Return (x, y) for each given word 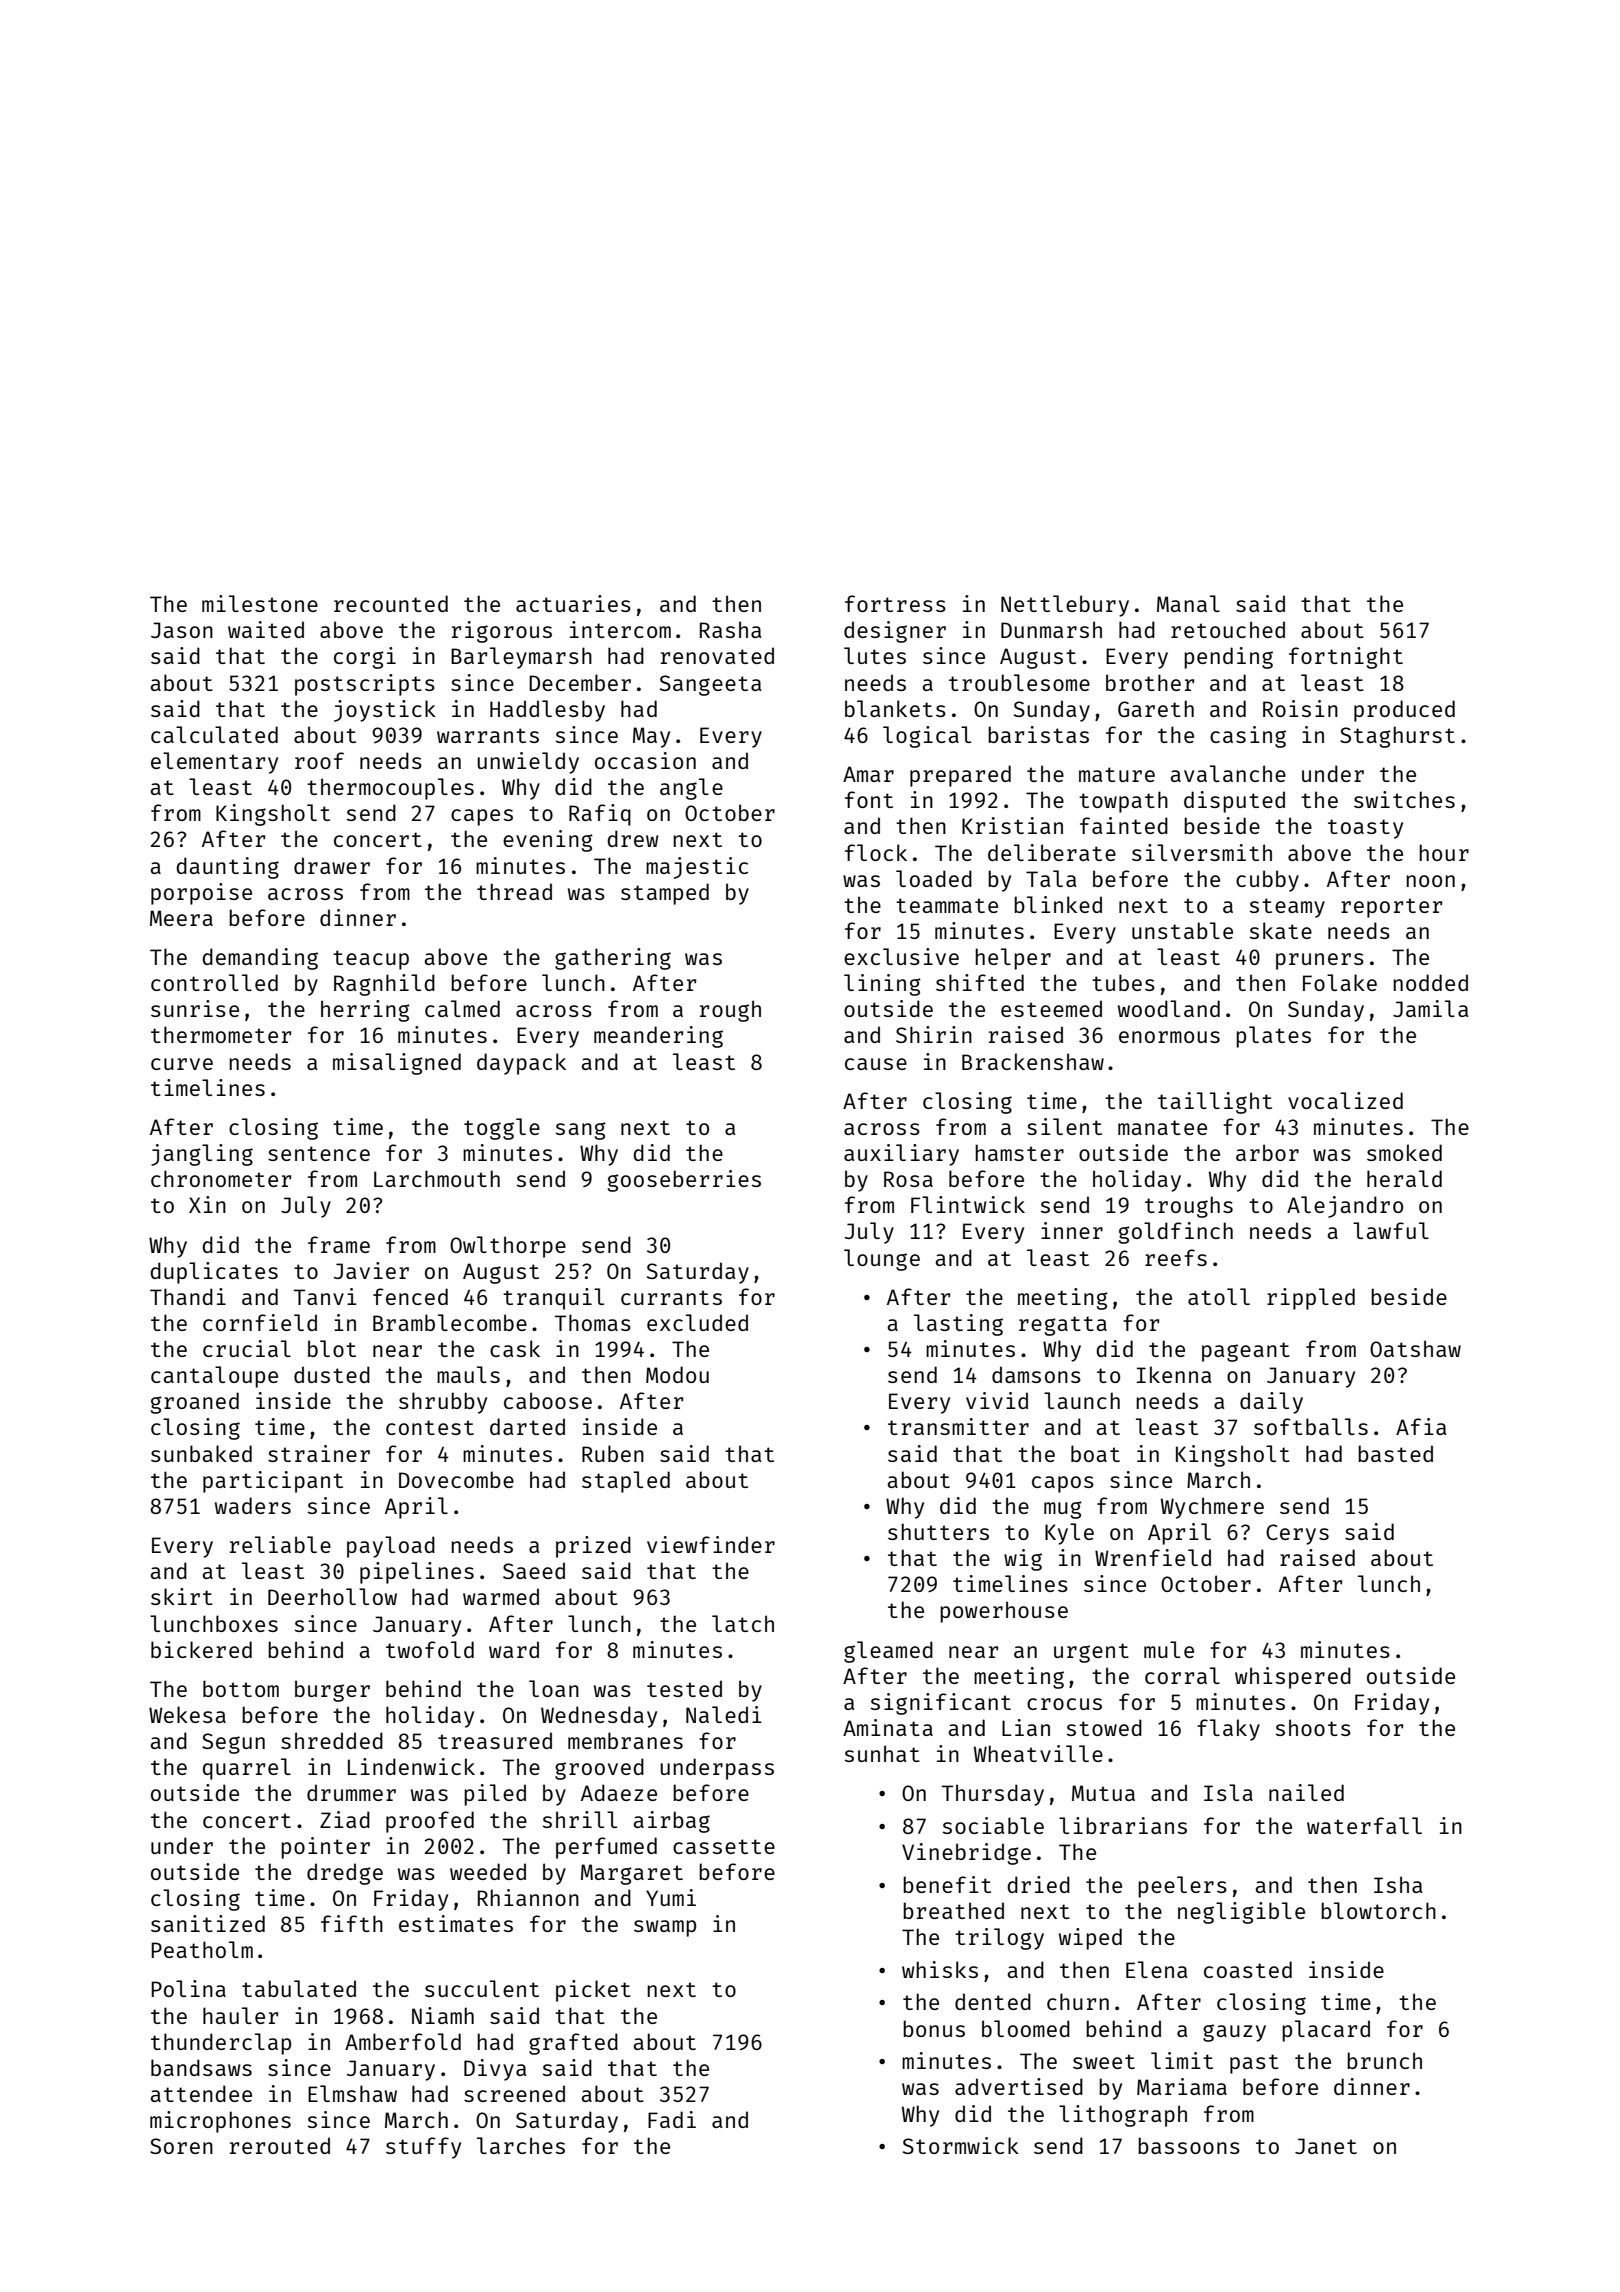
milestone (260, 603)
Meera (181, 918)
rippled (1311, 1299)
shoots (1313, 1727)
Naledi (724, 1714)
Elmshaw (352, 2093)
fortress (895, 603)
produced (1404, 711)
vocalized (1345, 1100)
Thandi (188, 1296)
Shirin (934, 1034)
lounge (882, 1260)
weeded (488, 1871)
